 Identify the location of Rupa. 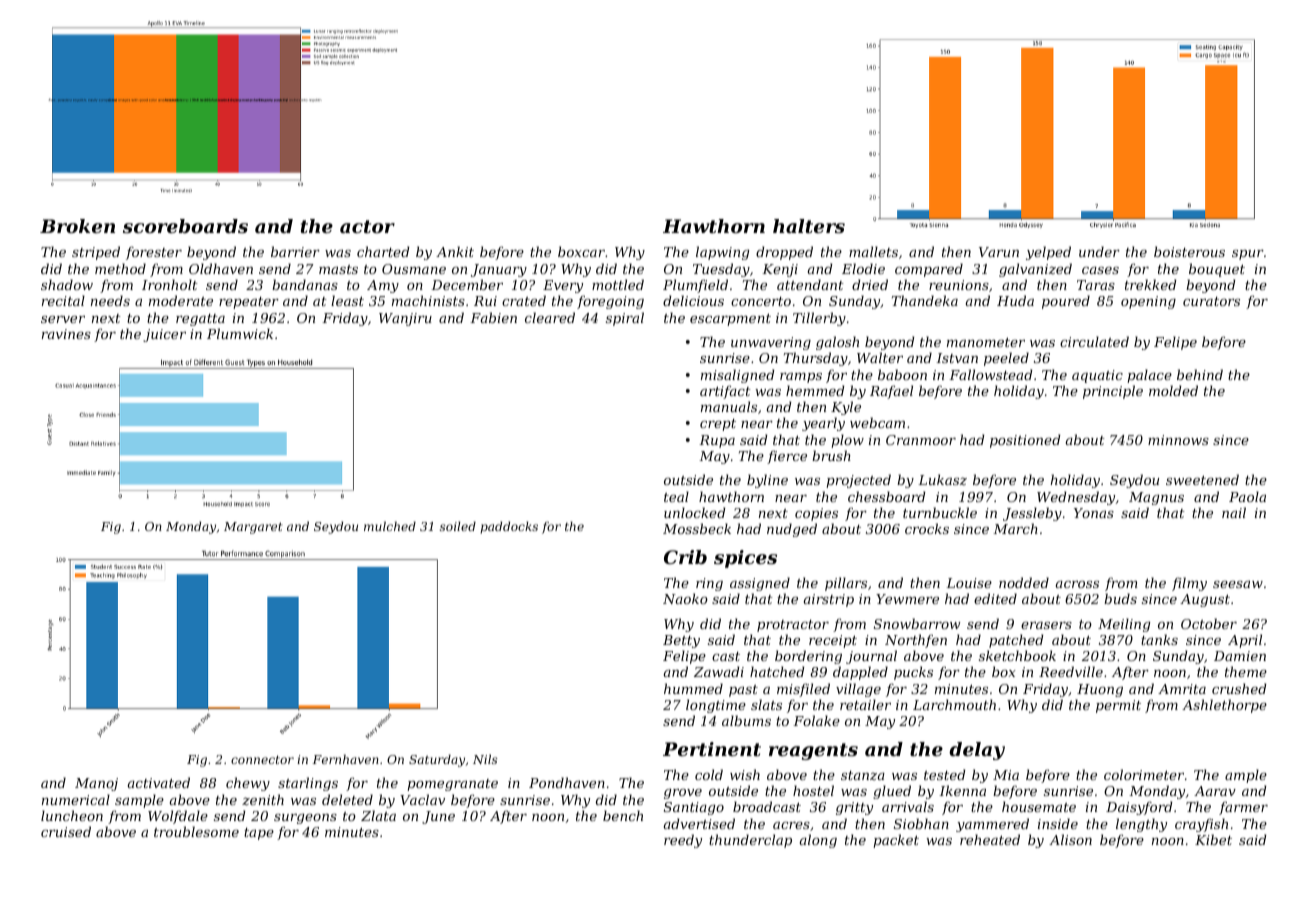
(717, 441).
